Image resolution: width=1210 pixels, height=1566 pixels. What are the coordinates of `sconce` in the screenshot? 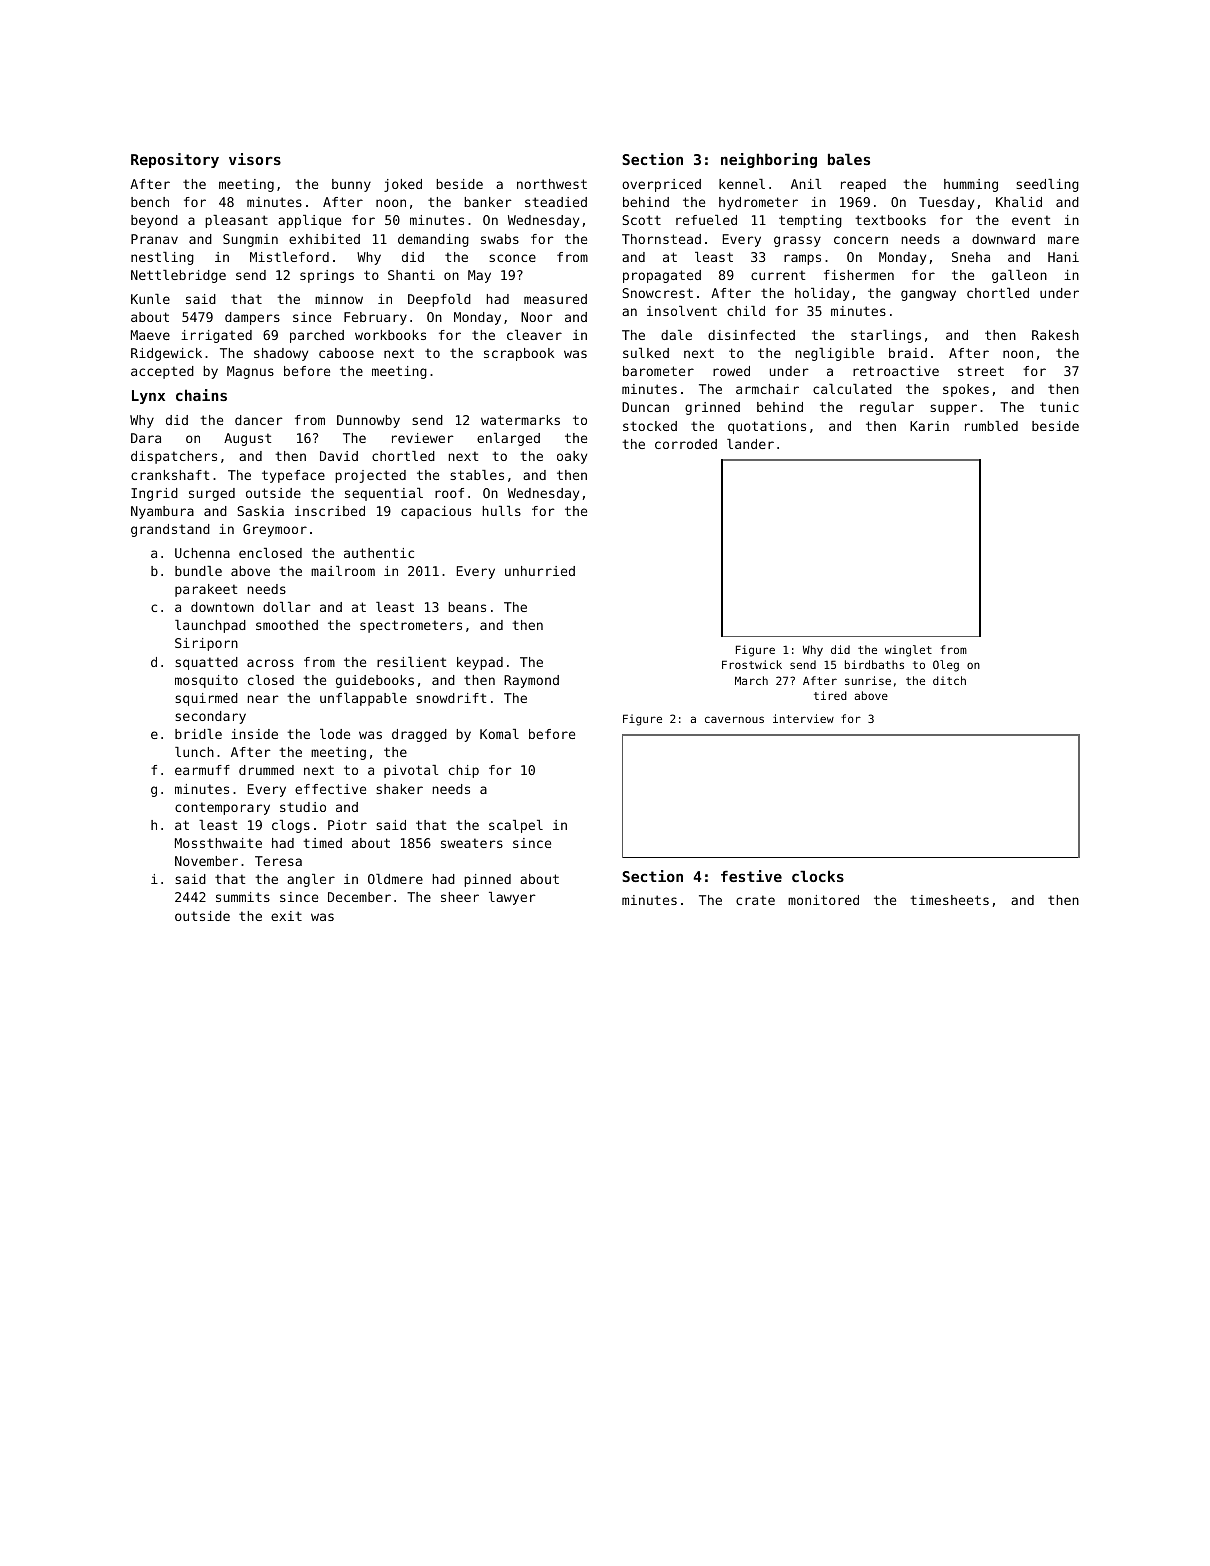 It's located at (512, 258).
